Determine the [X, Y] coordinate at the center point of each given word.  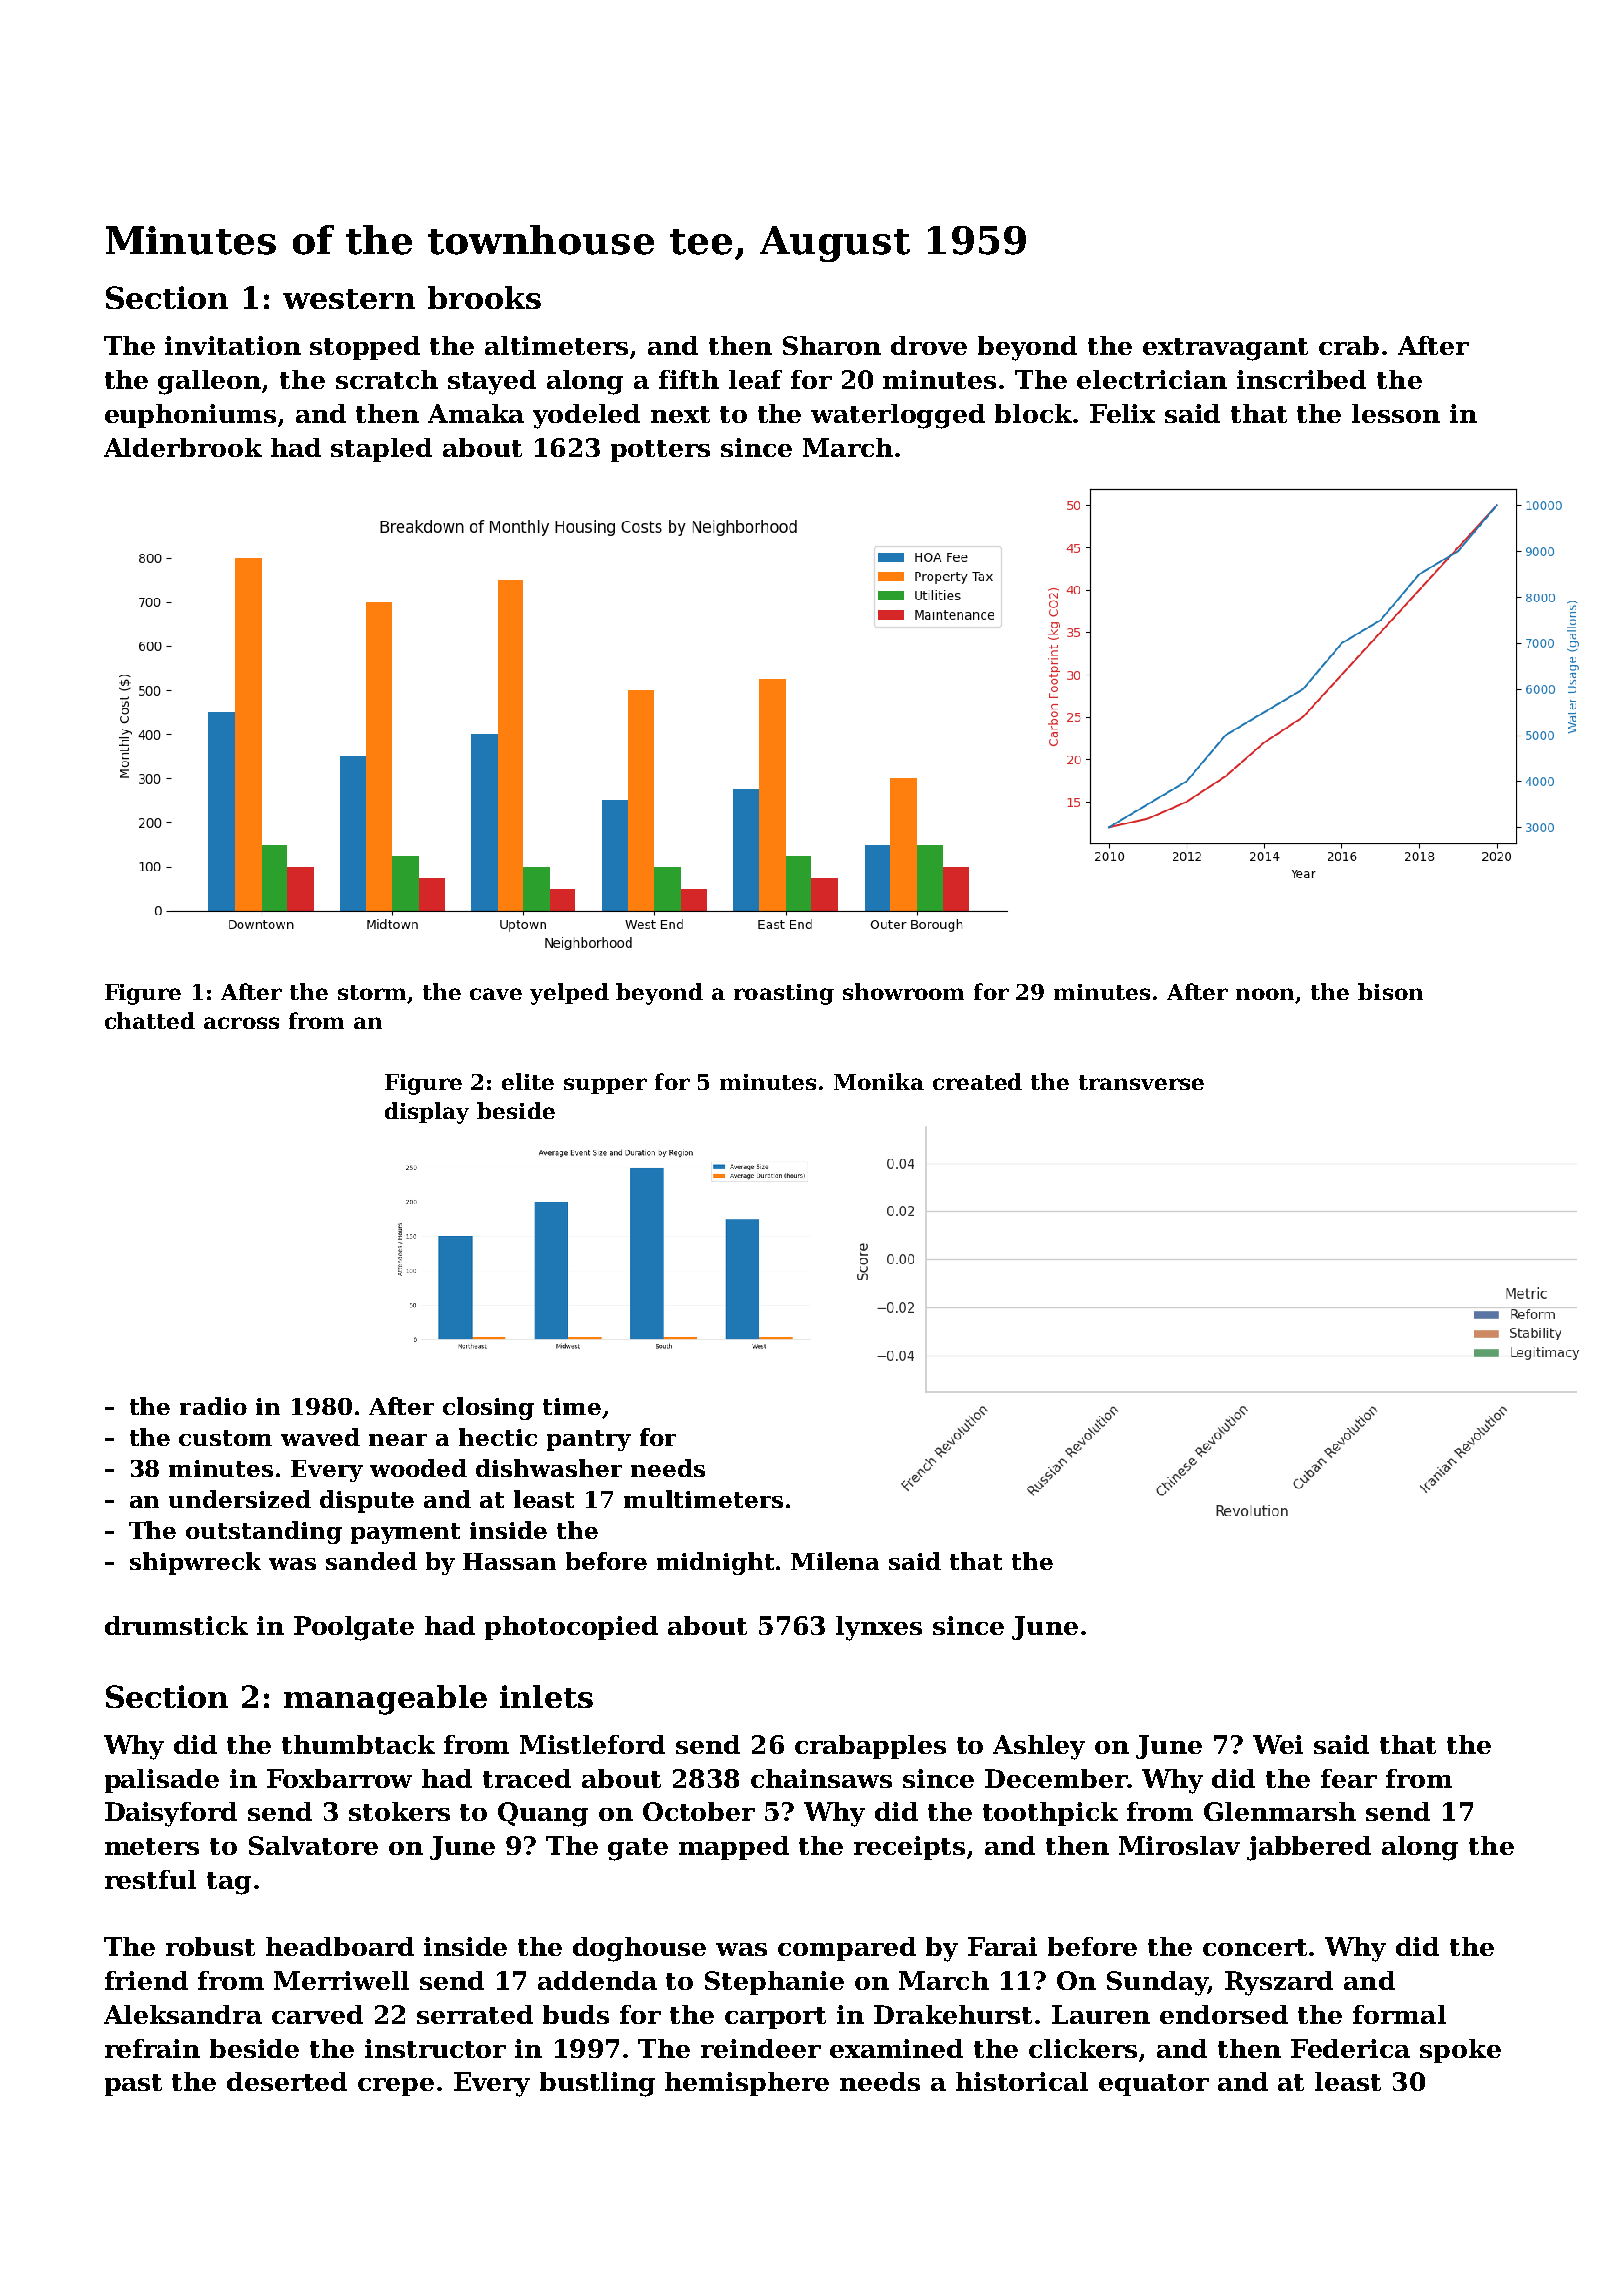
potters [660, 451]
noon [1266, 995]
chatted [150, 1020]
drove [929, 345]
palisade [162, 1781]
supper [605, 1086]
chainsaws [821, 1778]
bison [1390, 991]
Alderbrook [183, 447]
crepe [396, 2087]
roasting [784, 994]
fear [1349, 1778]
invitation [233, 345]
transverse [1141, 1082]
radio [213, 1406]
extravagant [1225, 349]
